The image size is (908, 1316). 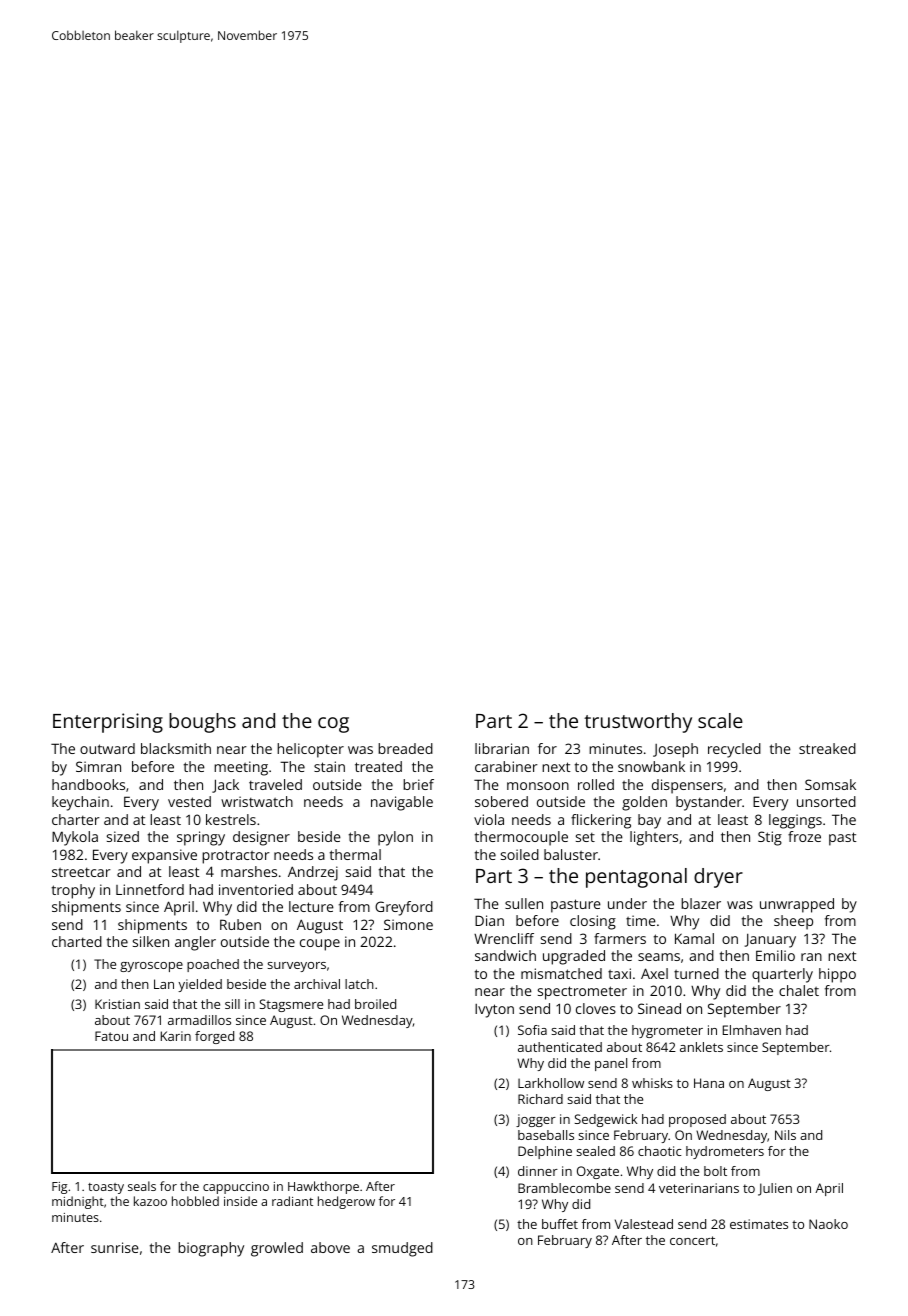 What do you see at coordinates (333, 725) in the screenshot?
I see `cog` at bounding box center [333, 725].
